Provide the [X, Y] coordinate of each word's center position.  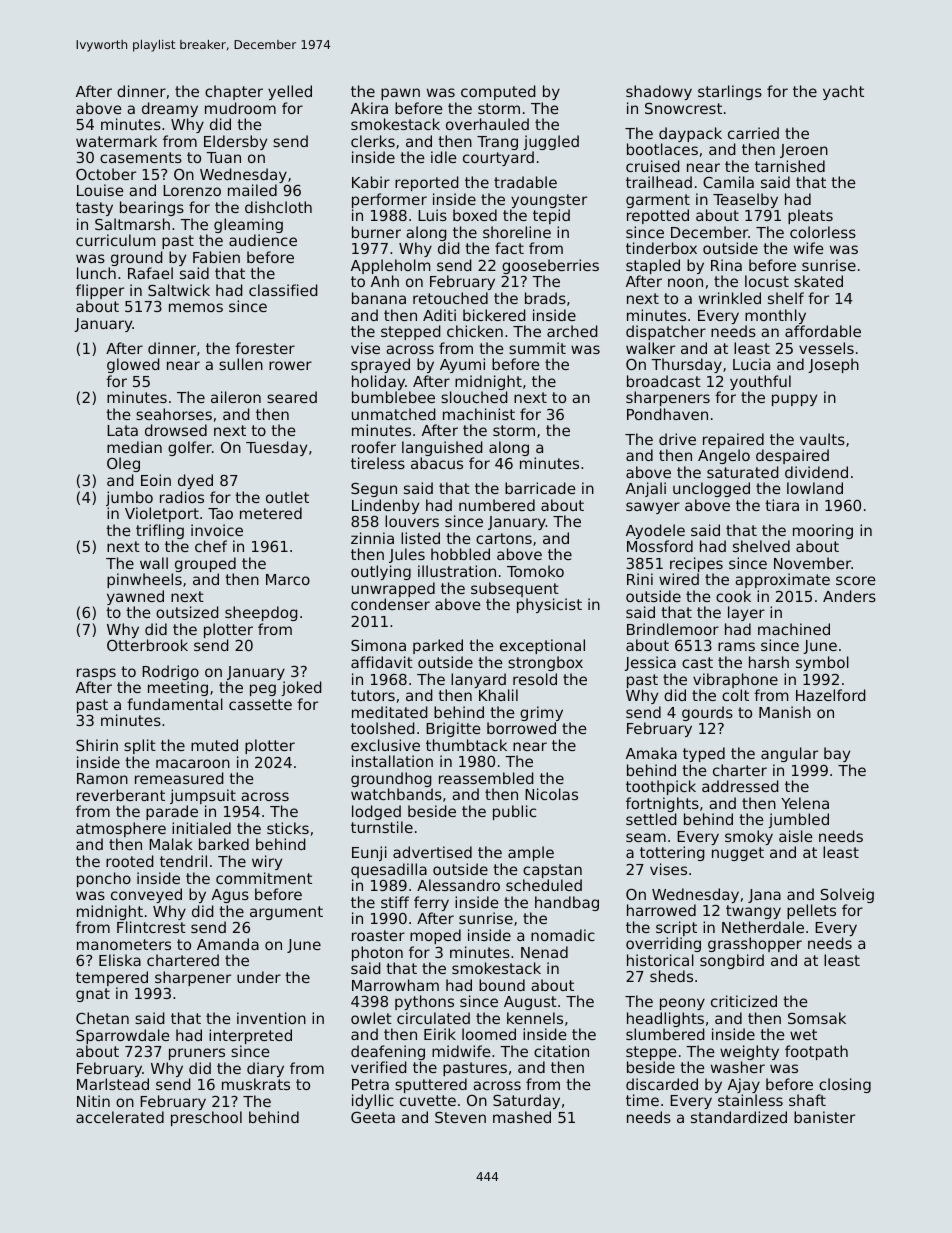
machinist [479, 414]
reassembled [486, 778]
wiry [267, 862]
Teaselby [745, 200]
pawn [400, 94]
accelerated [120, 1117]
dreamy [170, 109]
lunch [96, 273]
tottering [672, 853]
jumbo [129, 498]
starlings [730, 92]
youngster [549, 201]
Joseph [833, 365]
